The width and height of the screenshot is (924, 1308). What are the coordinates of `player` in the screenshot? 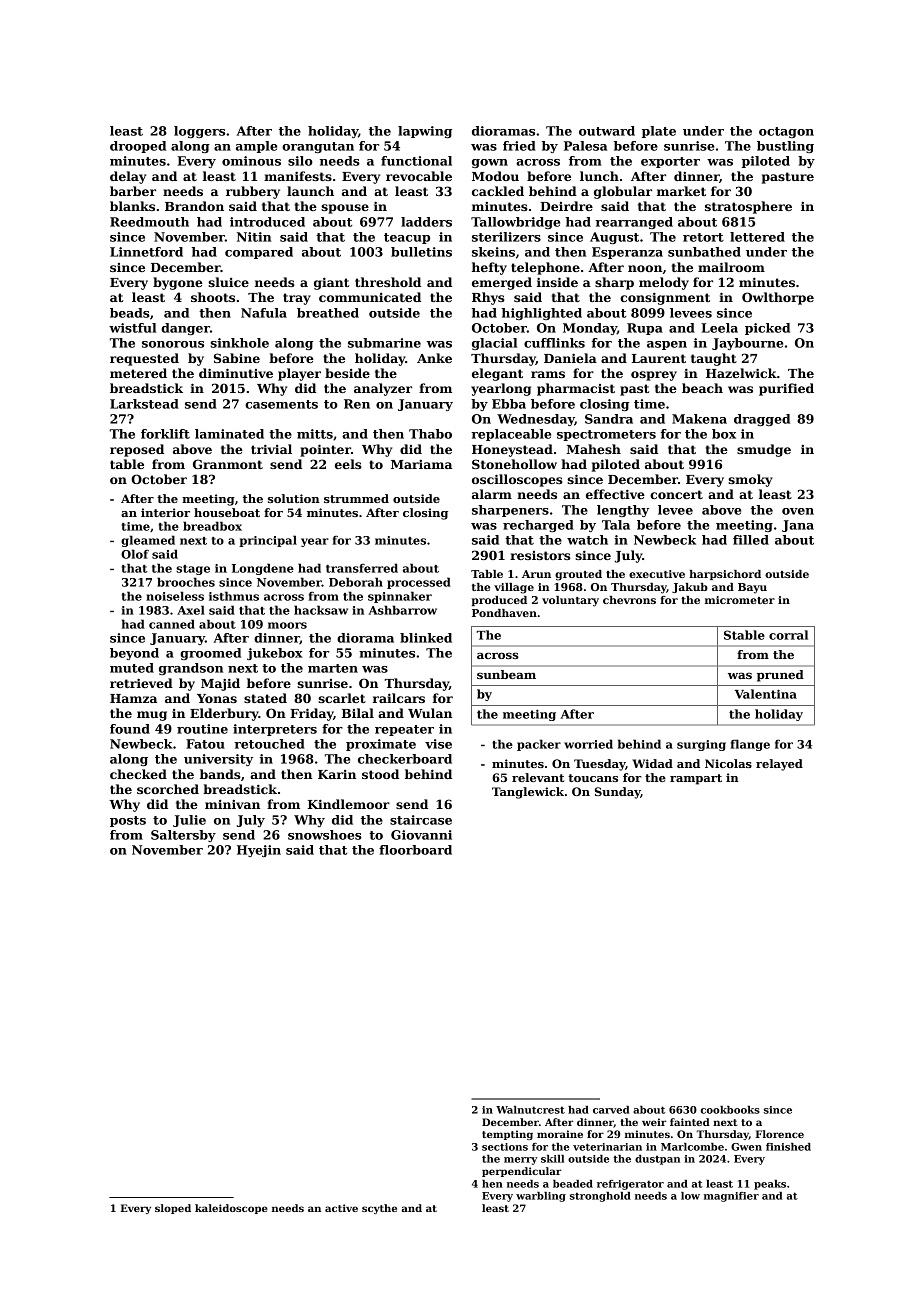 It's located at (299, 374).
